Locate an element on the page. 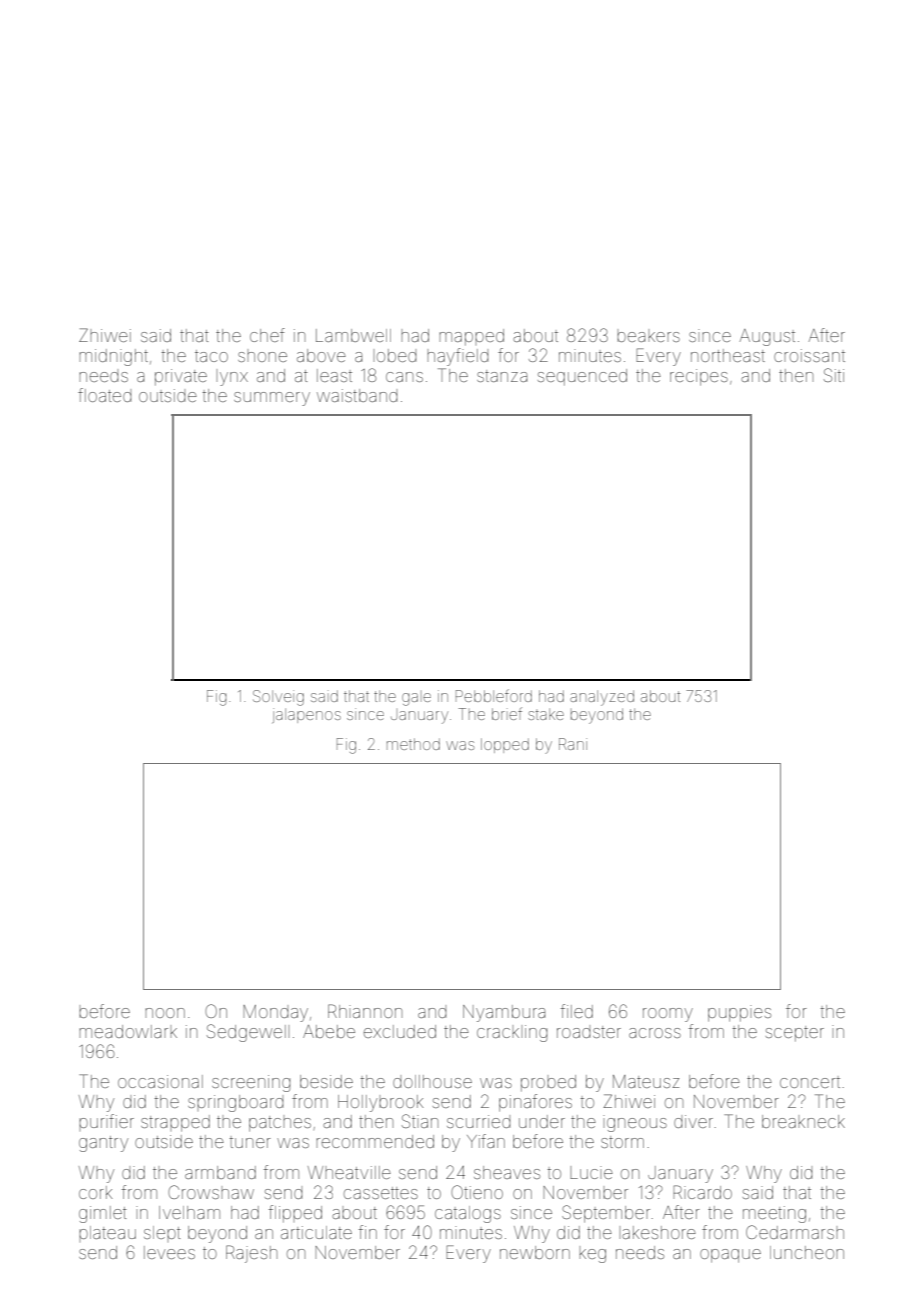  noon is located at coordinates (165, 1013).
